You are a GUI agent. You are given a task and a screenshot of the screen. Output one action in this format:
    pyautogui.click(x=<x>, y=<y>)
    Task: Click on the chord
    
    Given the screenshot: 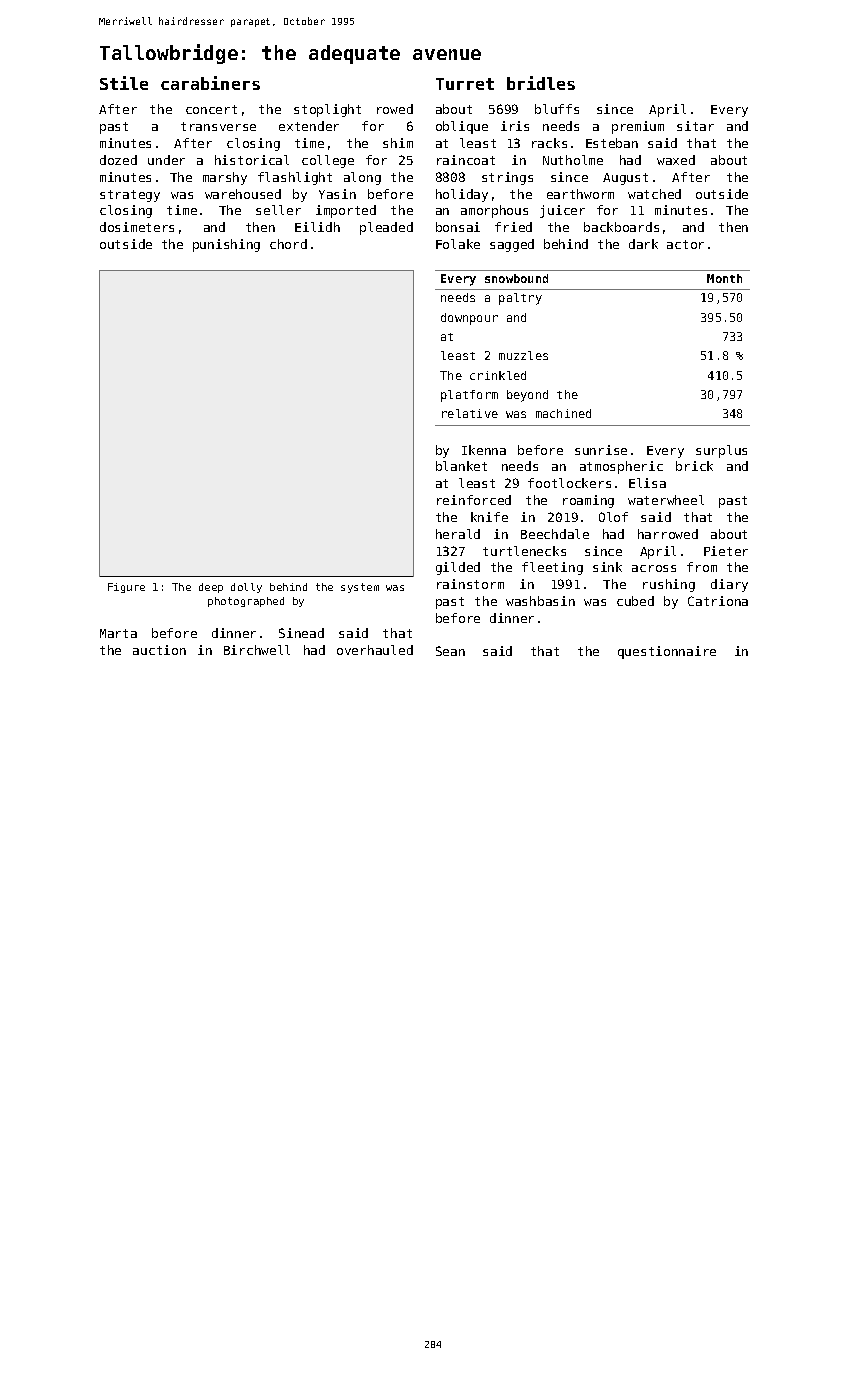 What is the action you would take?
    pyautogui.click(x=288, y=244)
